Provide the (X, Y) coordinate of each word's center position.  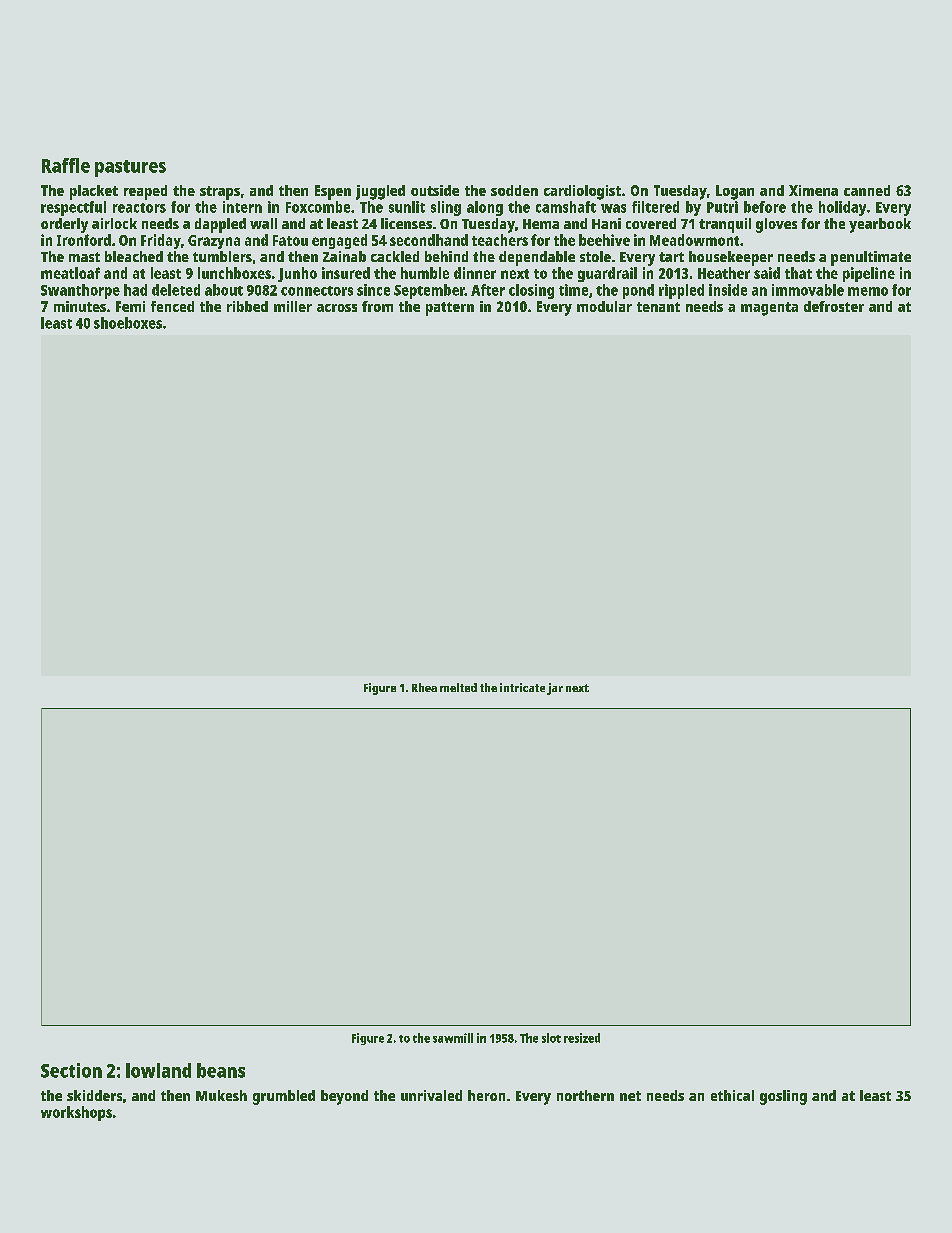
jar (555, 689)
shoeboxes (128, 323)
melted (458, 687)
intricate (522, 687)
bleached (134, 256)
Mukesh (221, 1095)
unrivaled (431, 1095)
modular (604, 306)
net (630, 1096)
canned (867, 190)
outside (435, 190)
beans (221, 1070)
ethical (732, 1095)
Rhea (424, 687)
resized (582, 1038)
